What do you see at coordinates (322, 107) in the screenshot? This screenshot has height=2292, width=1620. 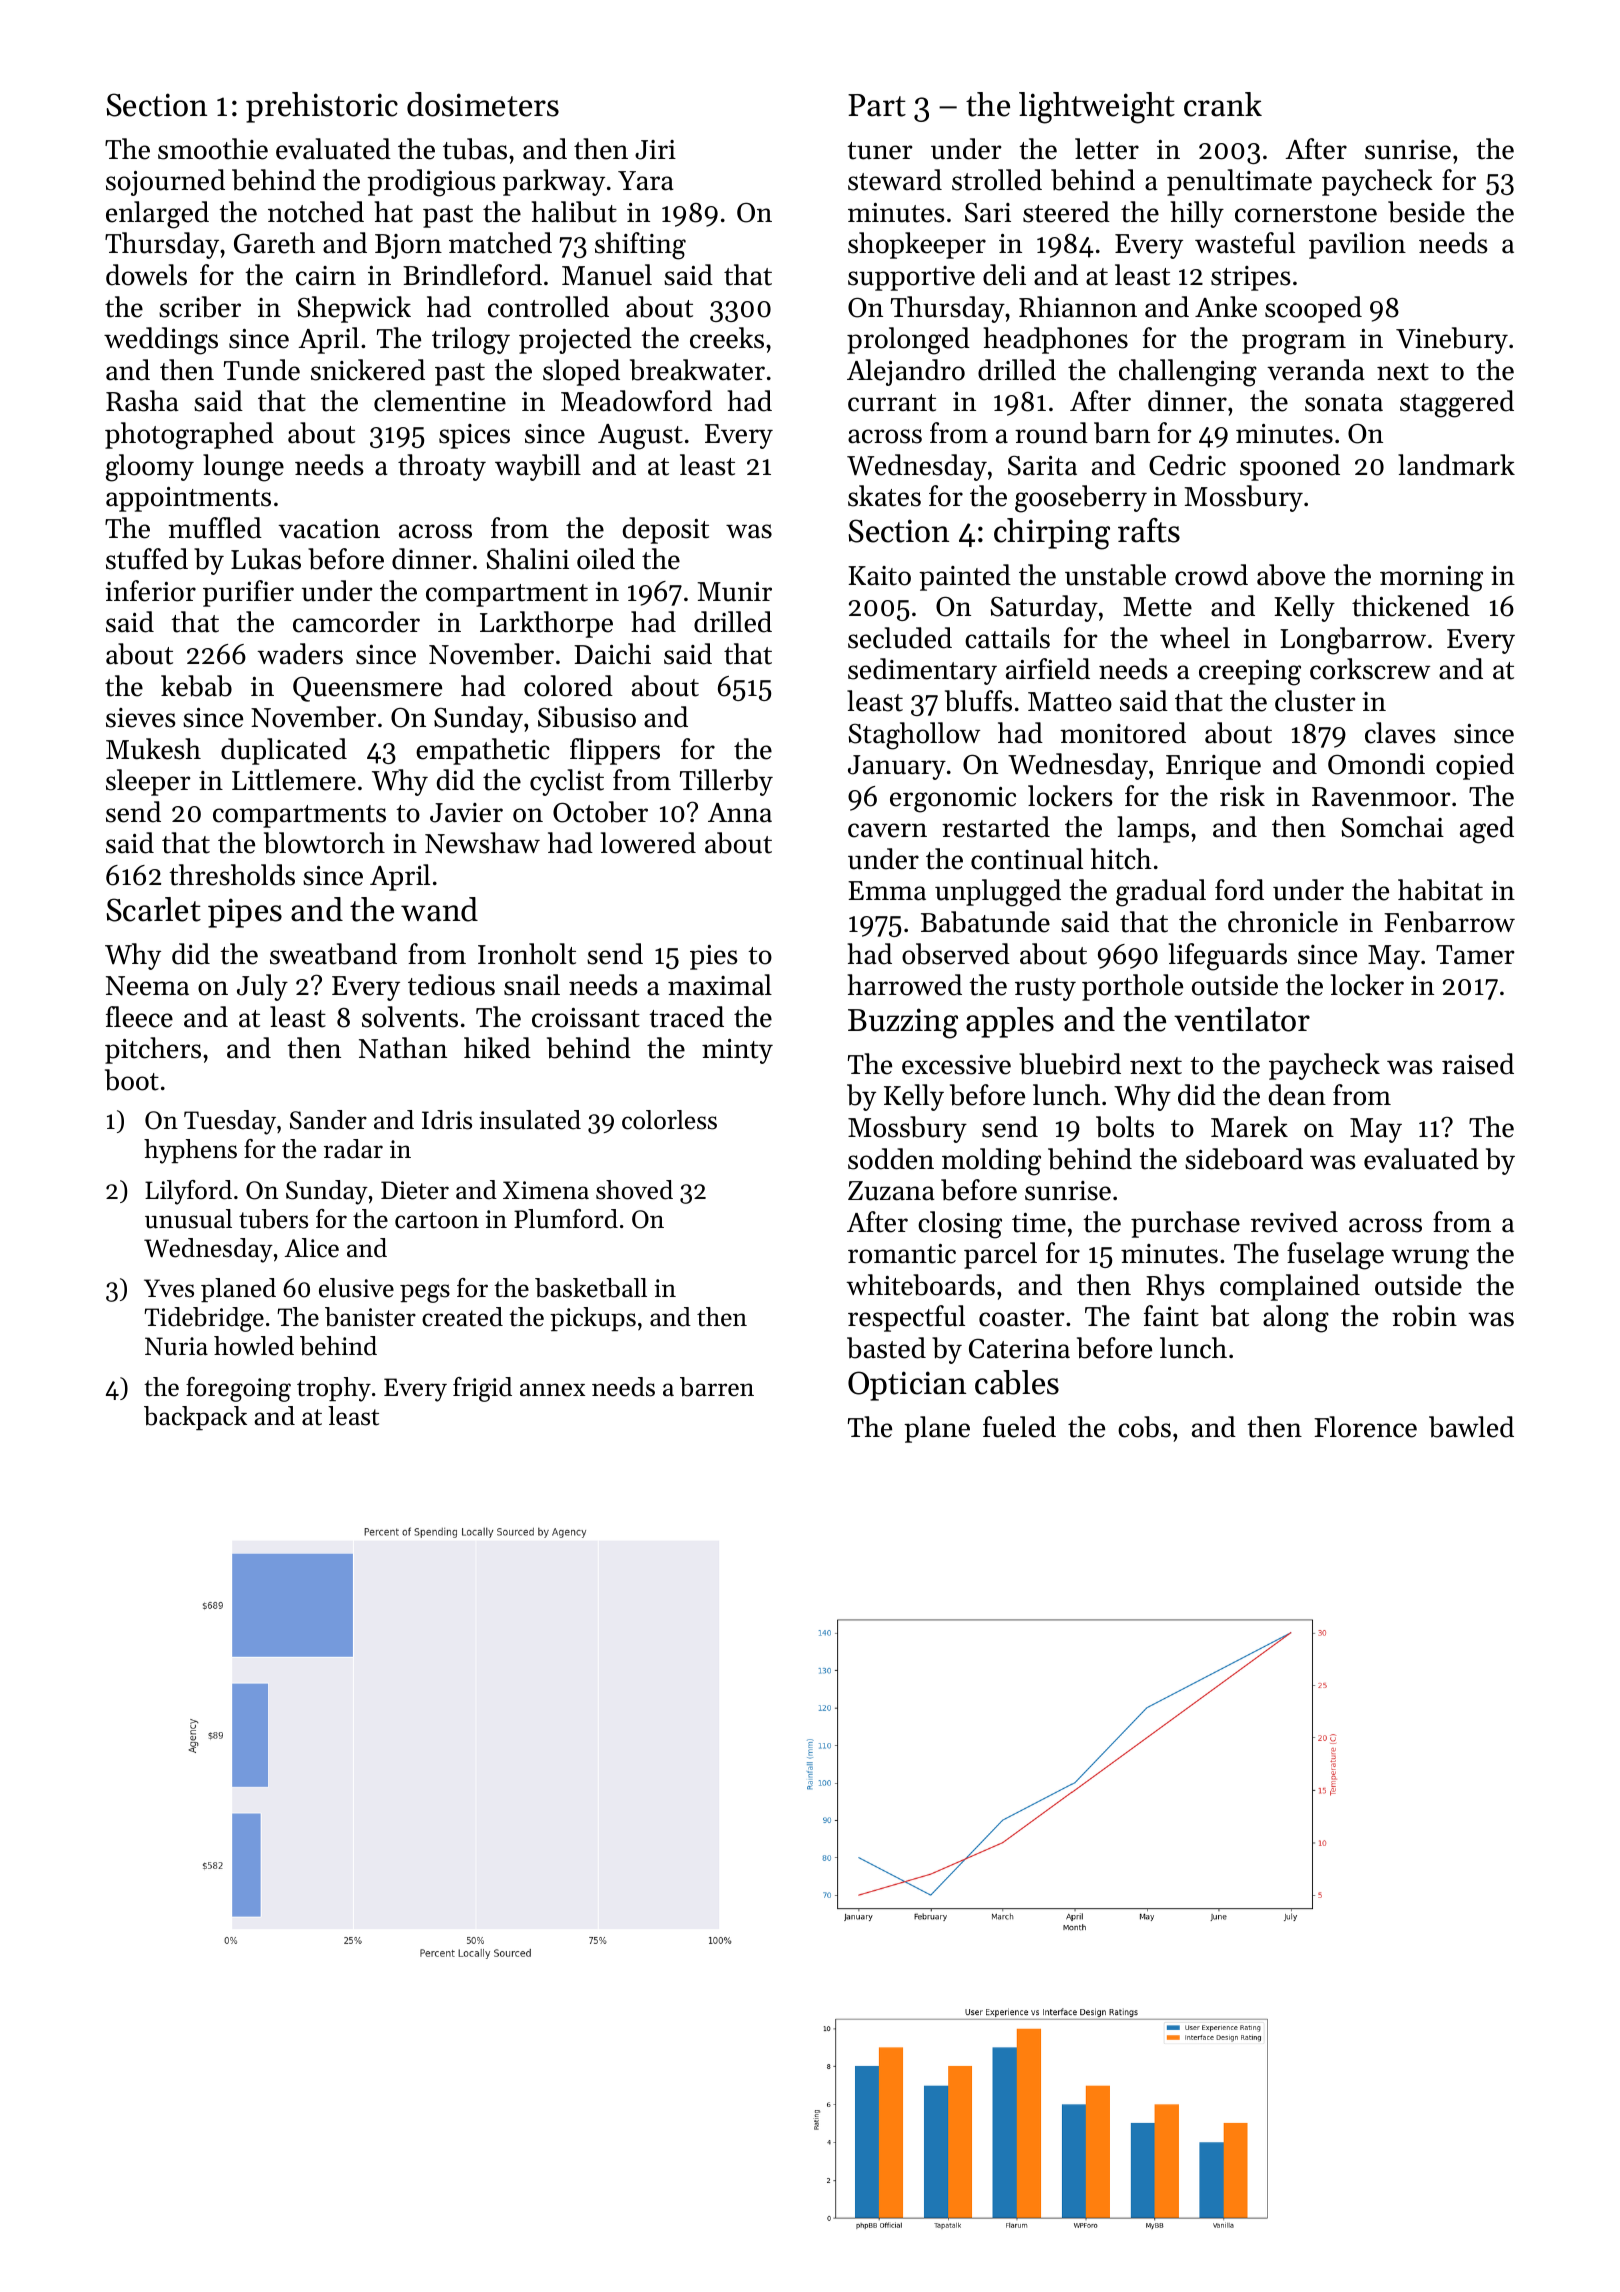 I see `prehistoric` at bounding box center [322, 107].
